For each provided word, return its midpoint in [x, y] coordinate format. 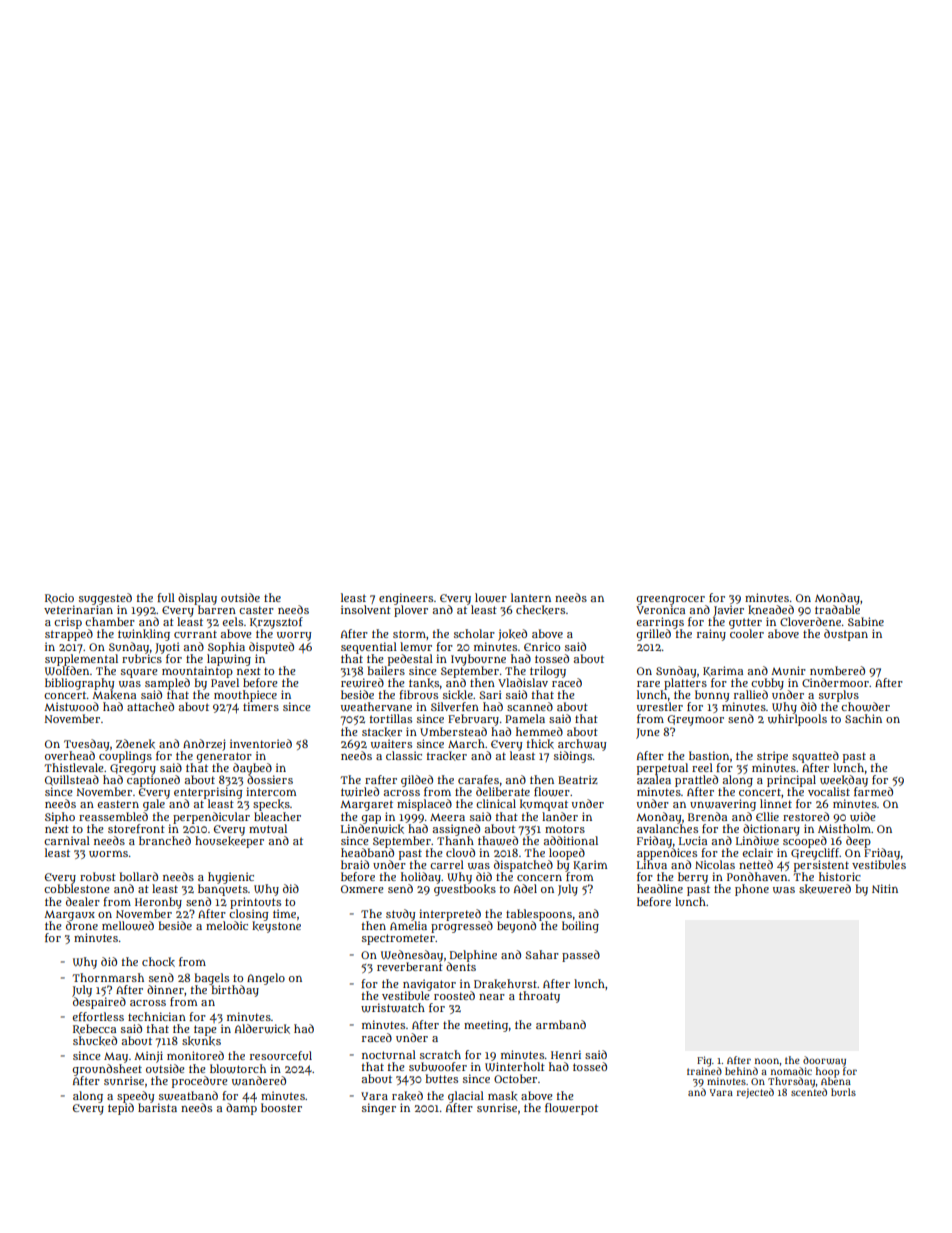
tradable [837, 609]
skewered [825, 889]
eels [233, 621]
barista [157, 1107]
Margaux [69, 915]
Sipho [60, 818]
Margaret [366, 805]
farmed [873, 791]
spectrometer [398, 939]
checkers [540, 610]
